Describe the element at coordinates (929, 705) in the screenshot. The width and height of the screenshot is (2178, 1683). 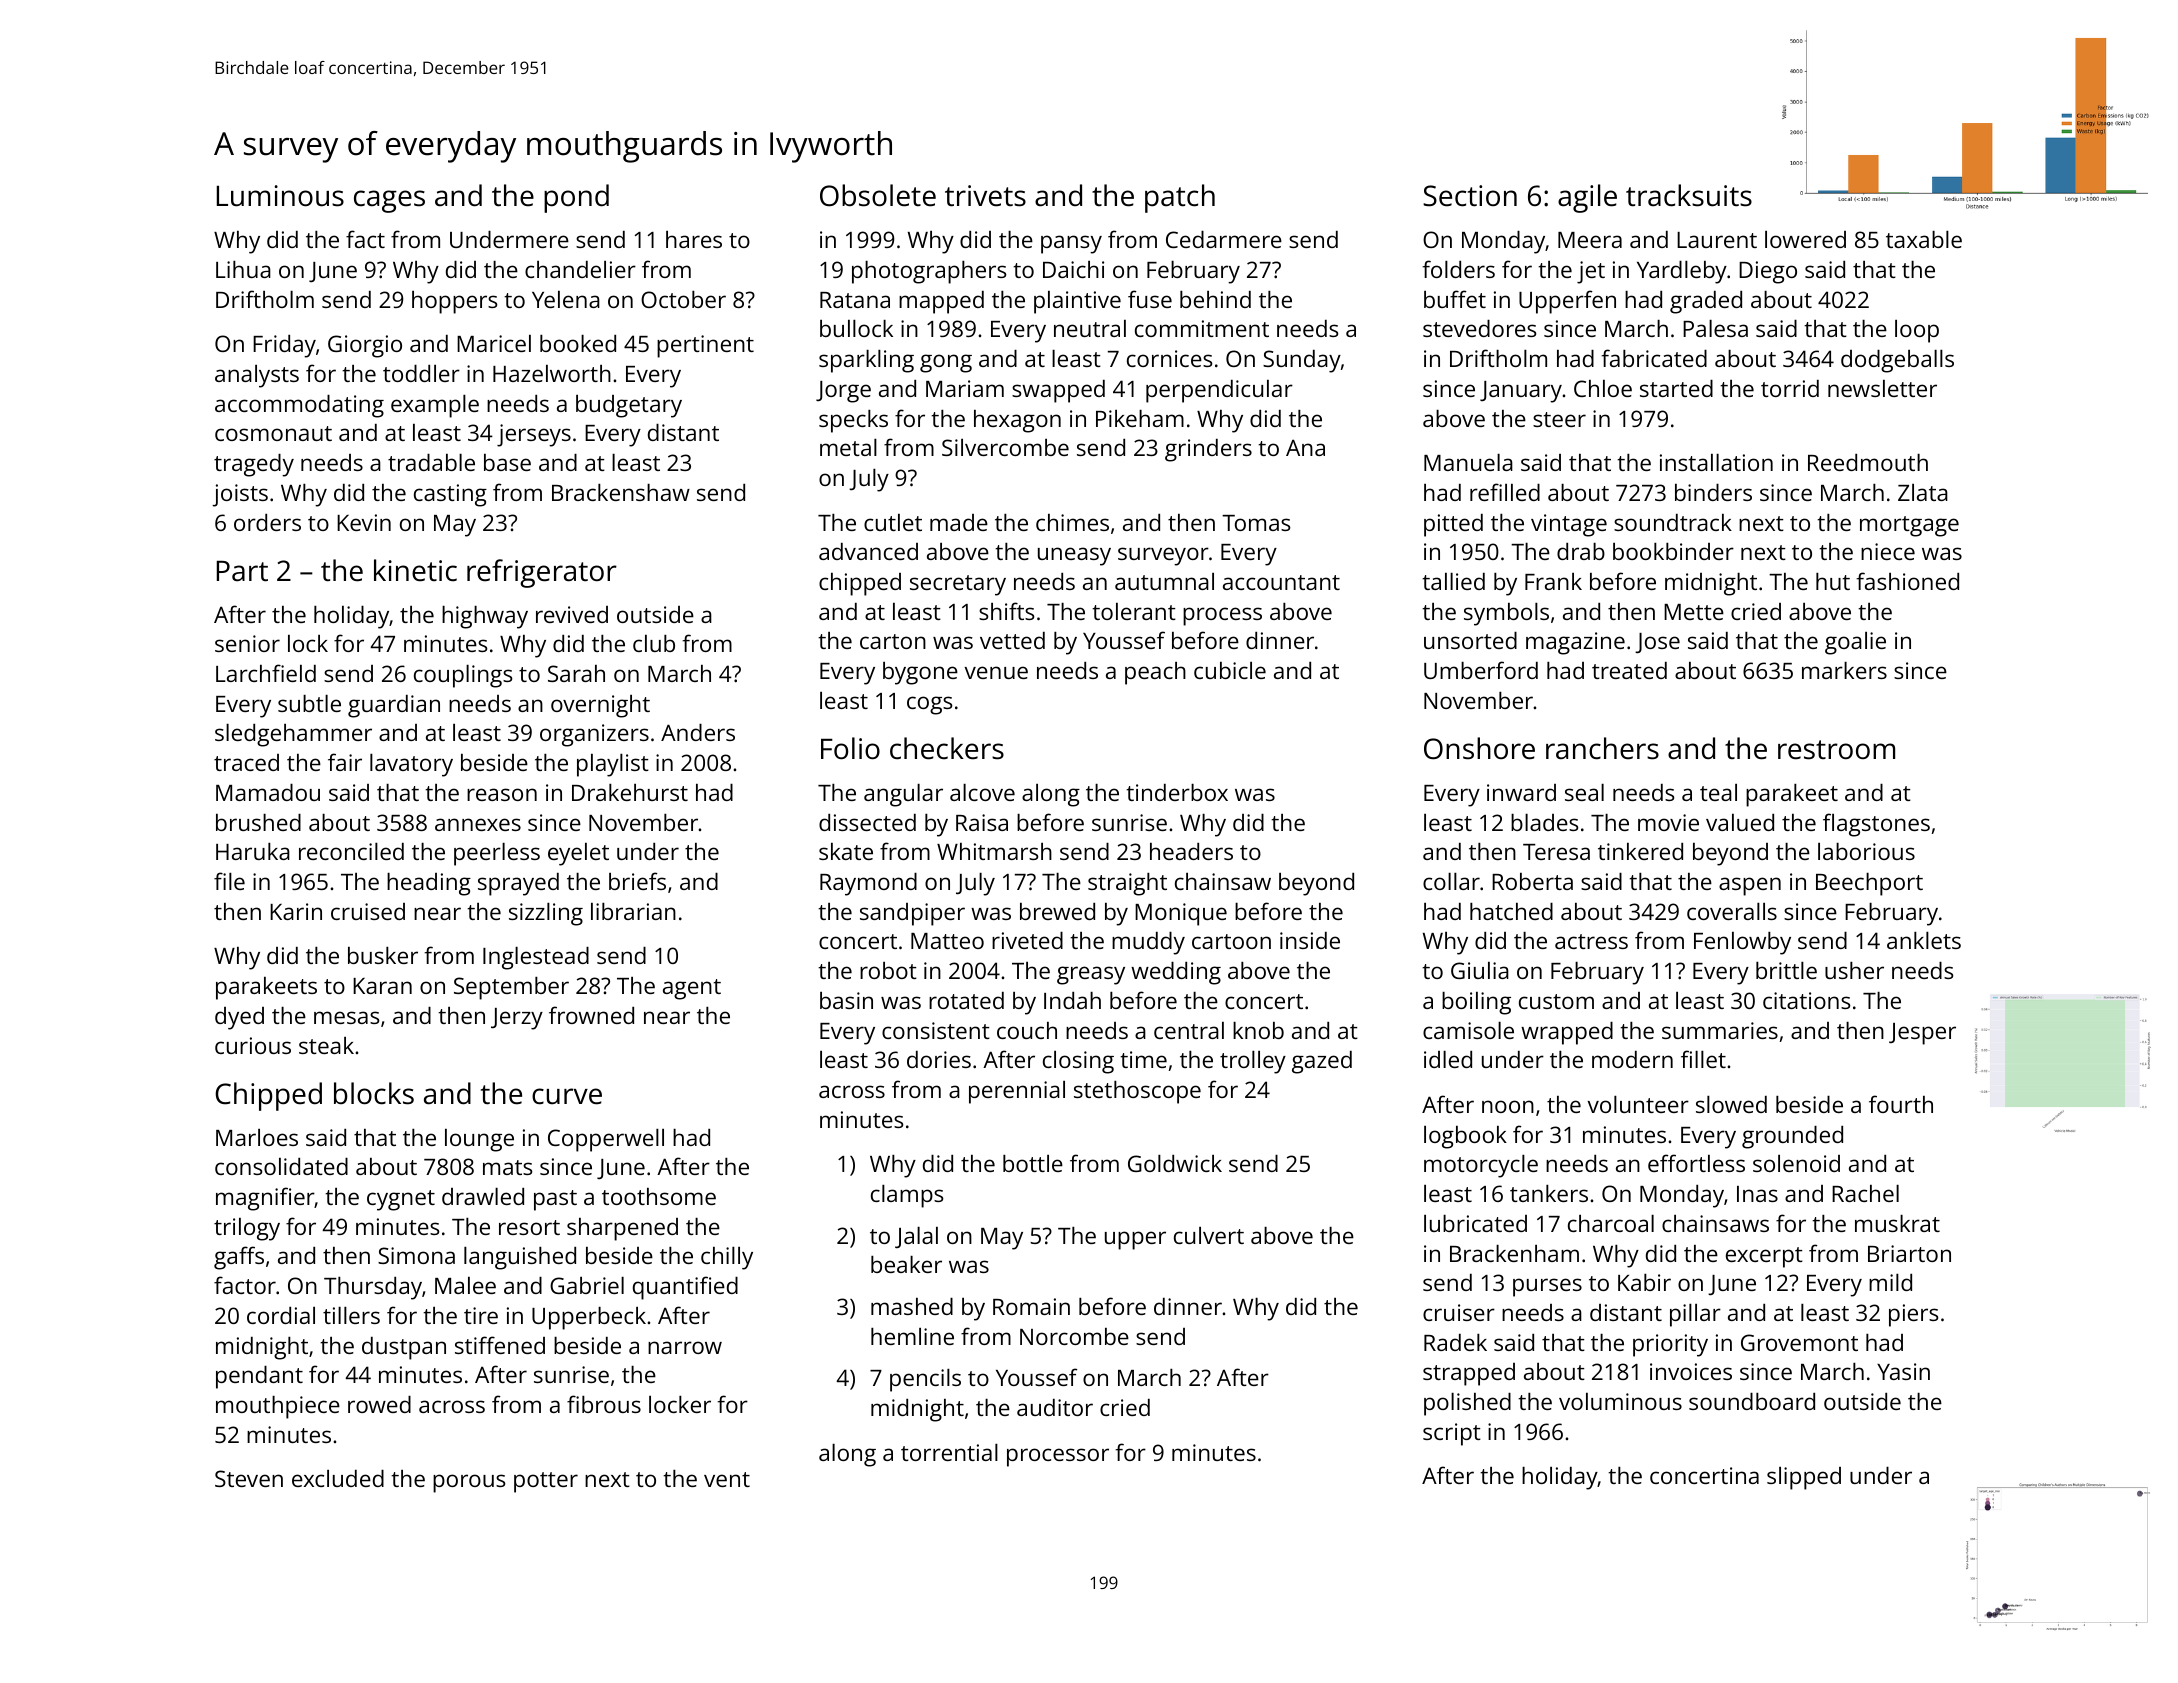
I see `cogs` at that location.
